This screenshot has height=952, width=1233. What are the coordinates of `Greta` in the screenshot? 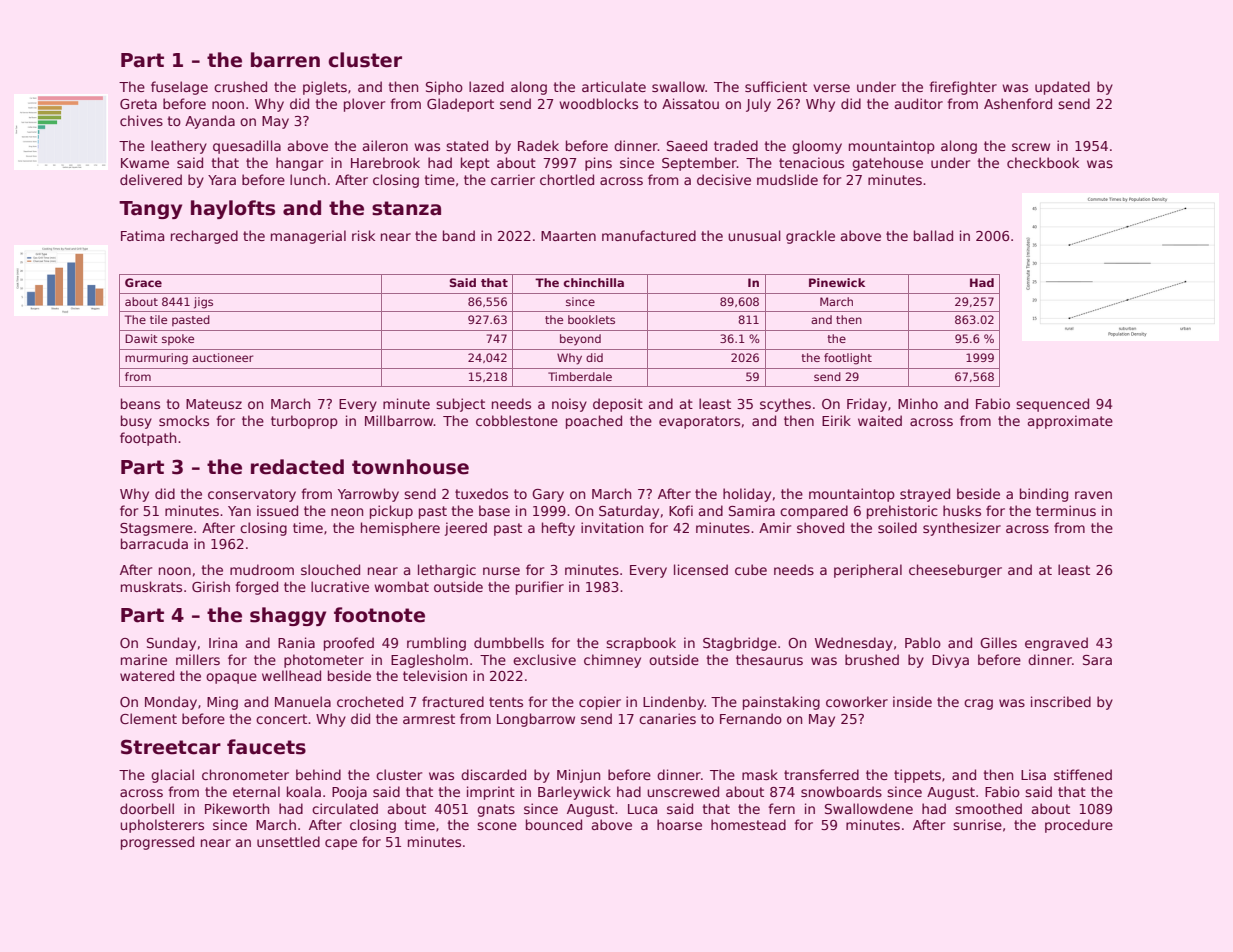 It's located at (138, 104).
